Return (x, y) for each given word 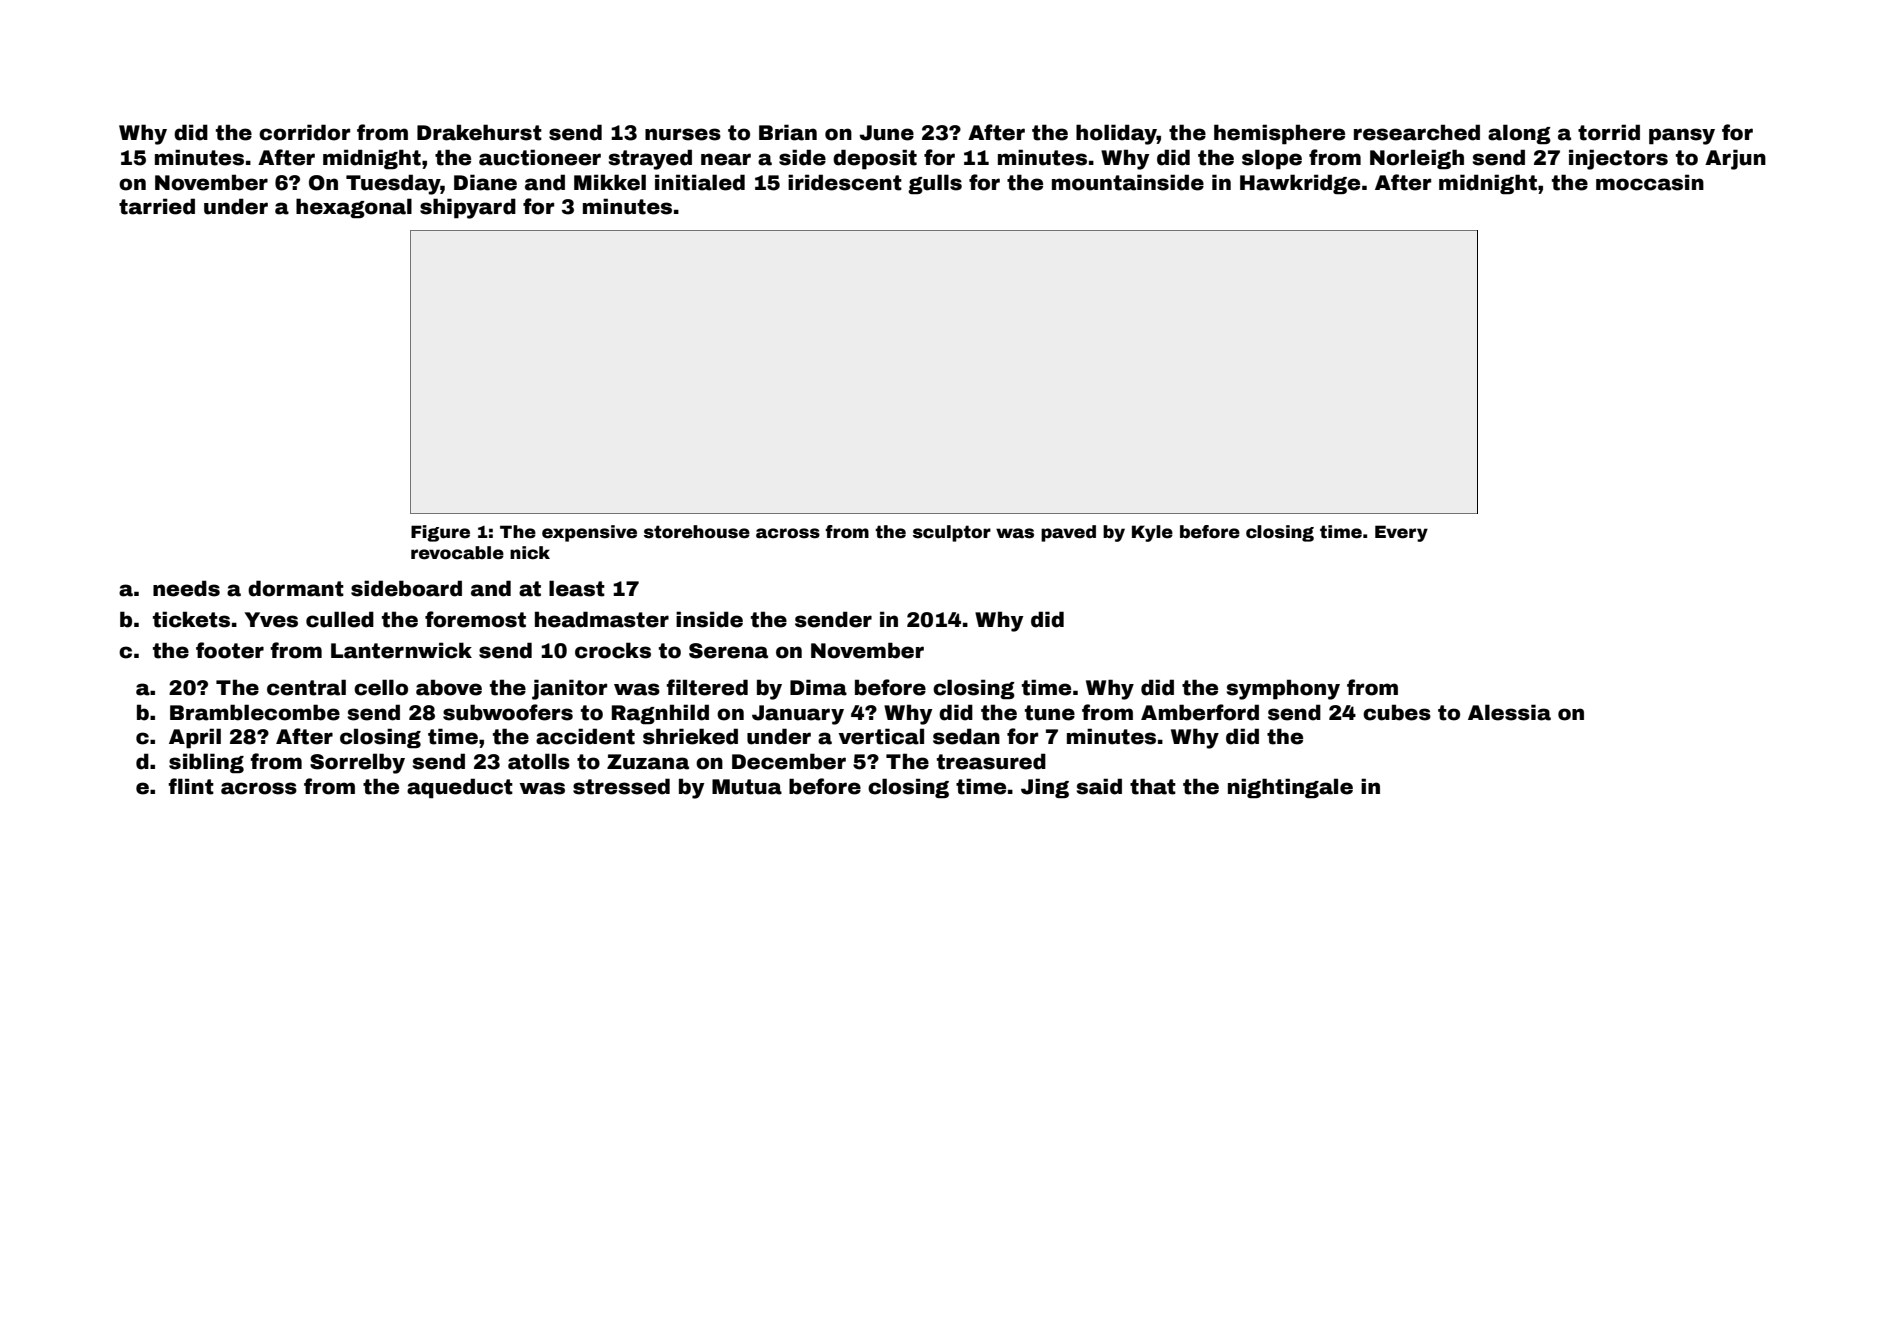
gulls (935, 184)
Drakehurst (479, 132)
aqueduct (460, 788)
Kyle (1152, 533)
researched (1417, 132)
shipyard (468, 208)
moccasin (1650, 182)
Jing (1045, 788)
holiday (1116, 134)
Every (1401, 533)
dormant (296, 588)
